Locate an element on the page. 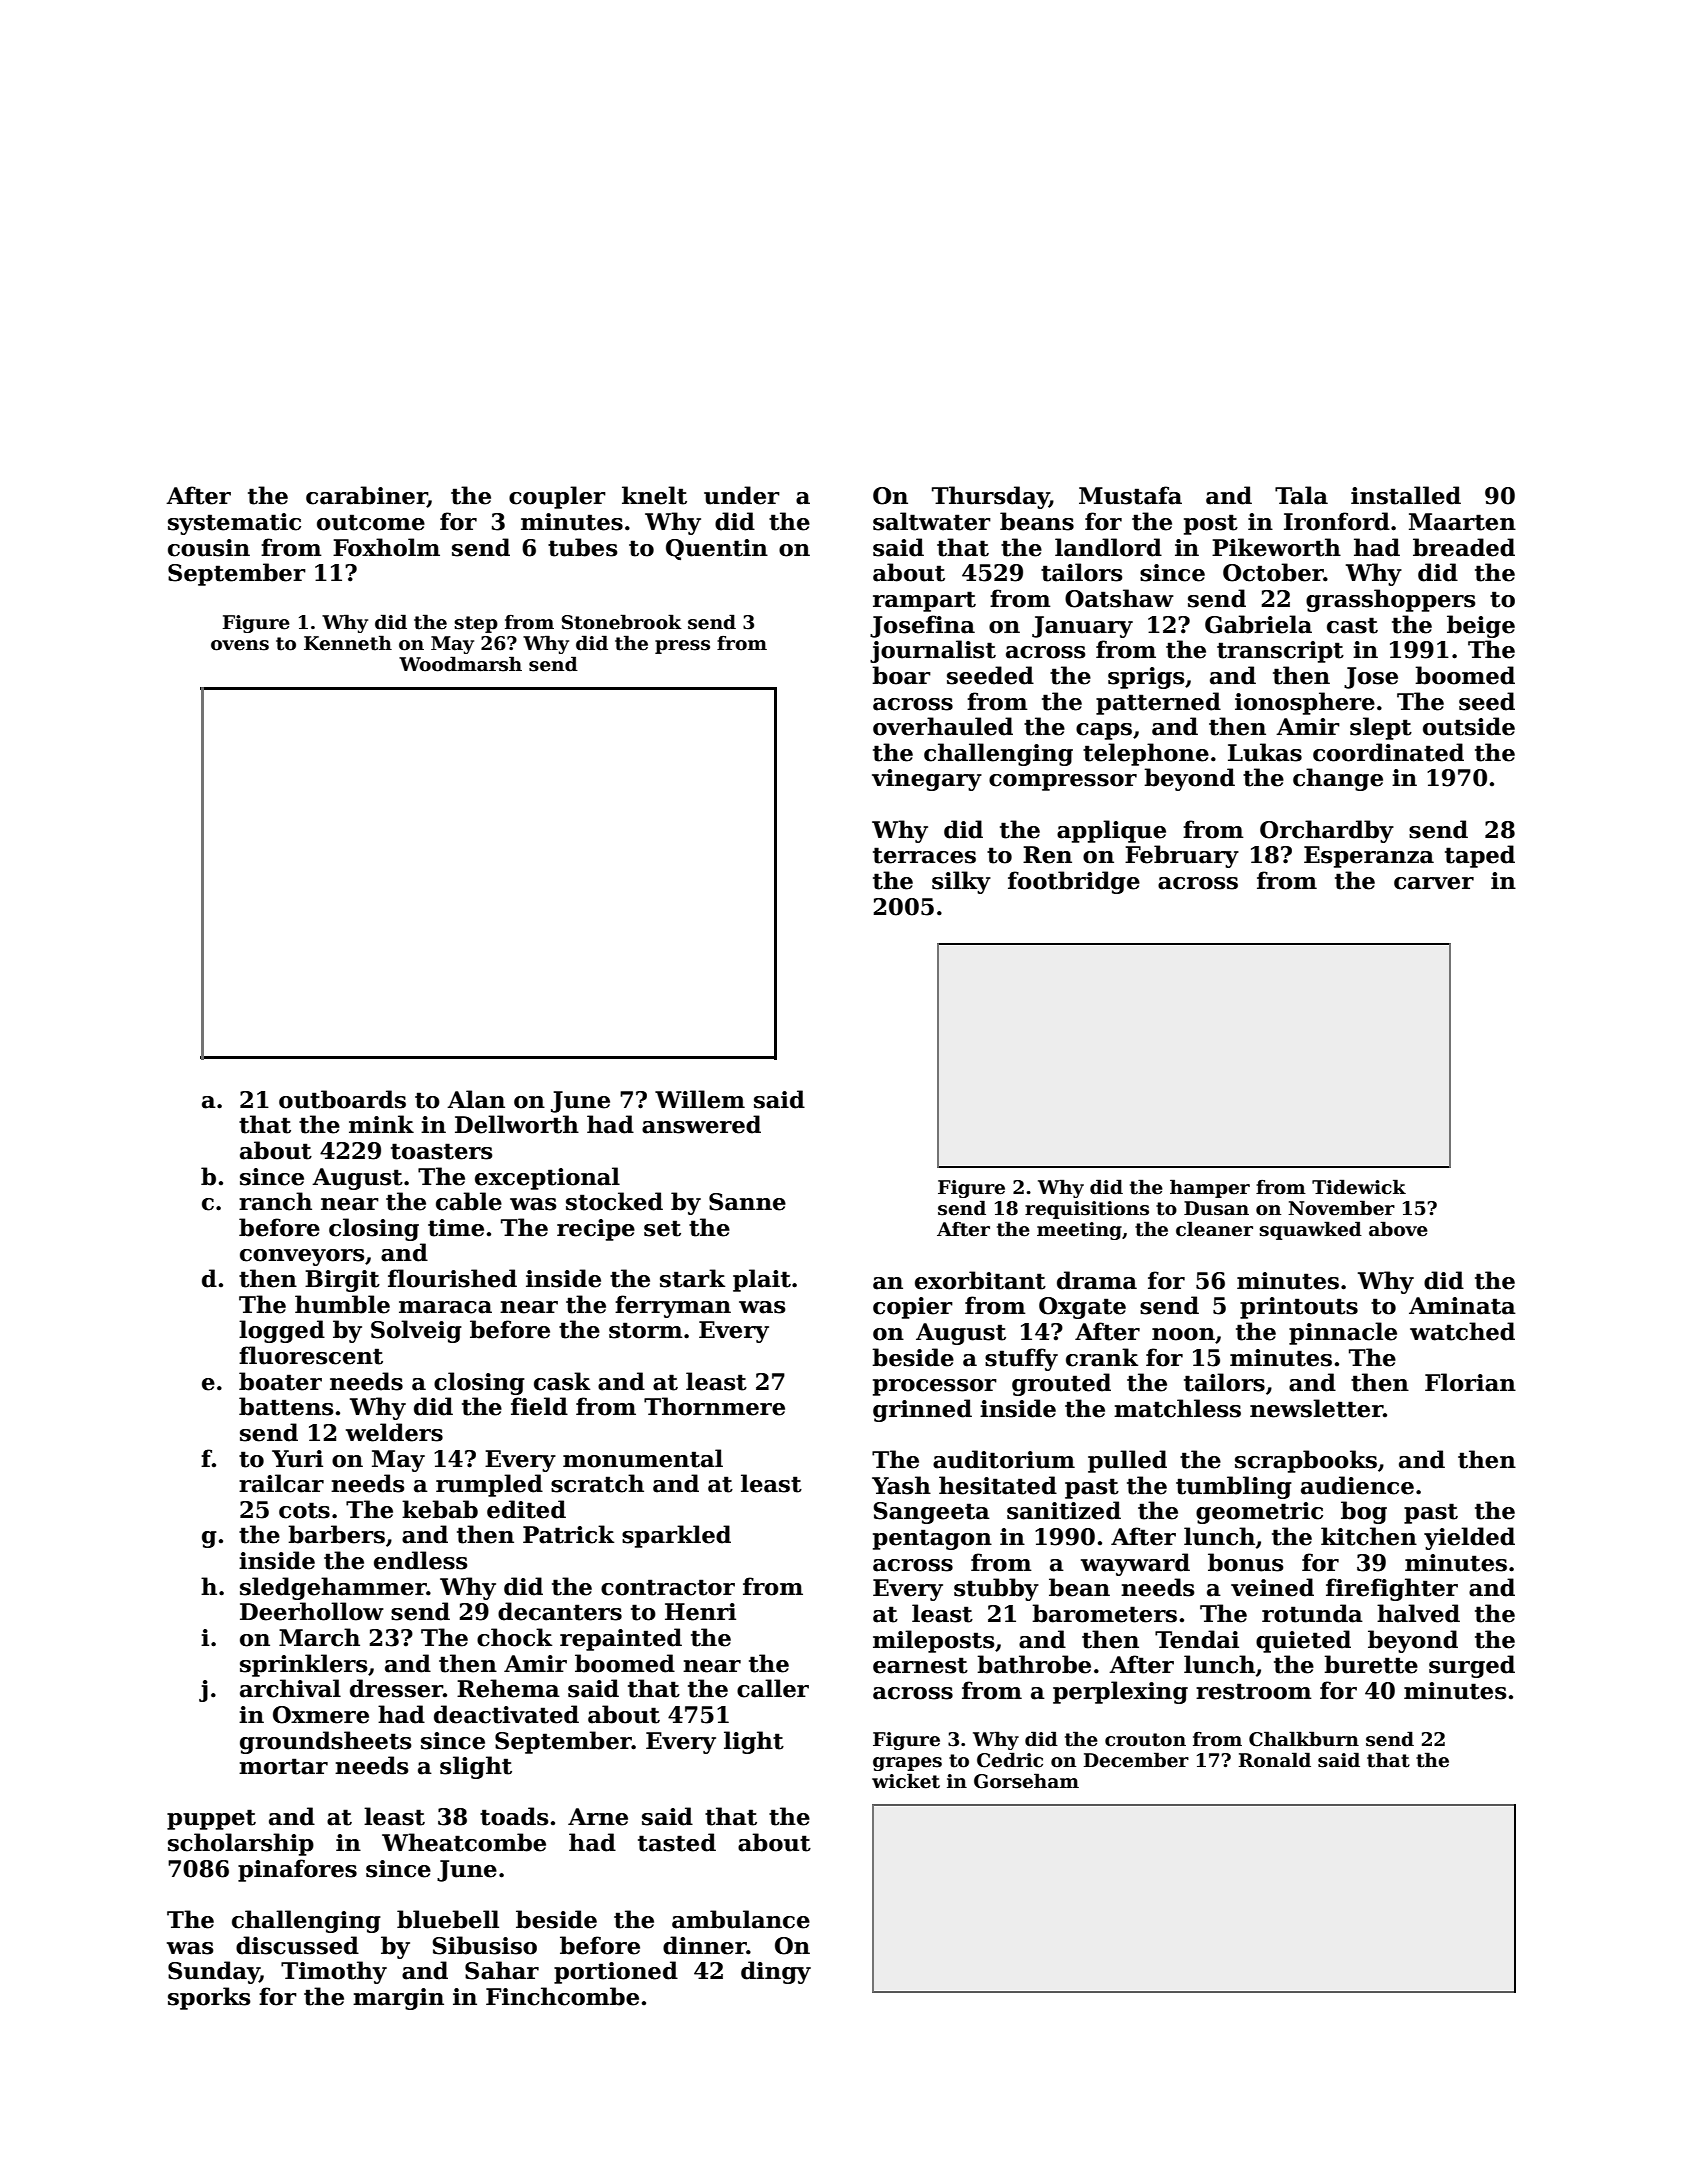 The width and height of the image is (1683, 2178). Tidewick is located at coordinates (1359, 1187).
